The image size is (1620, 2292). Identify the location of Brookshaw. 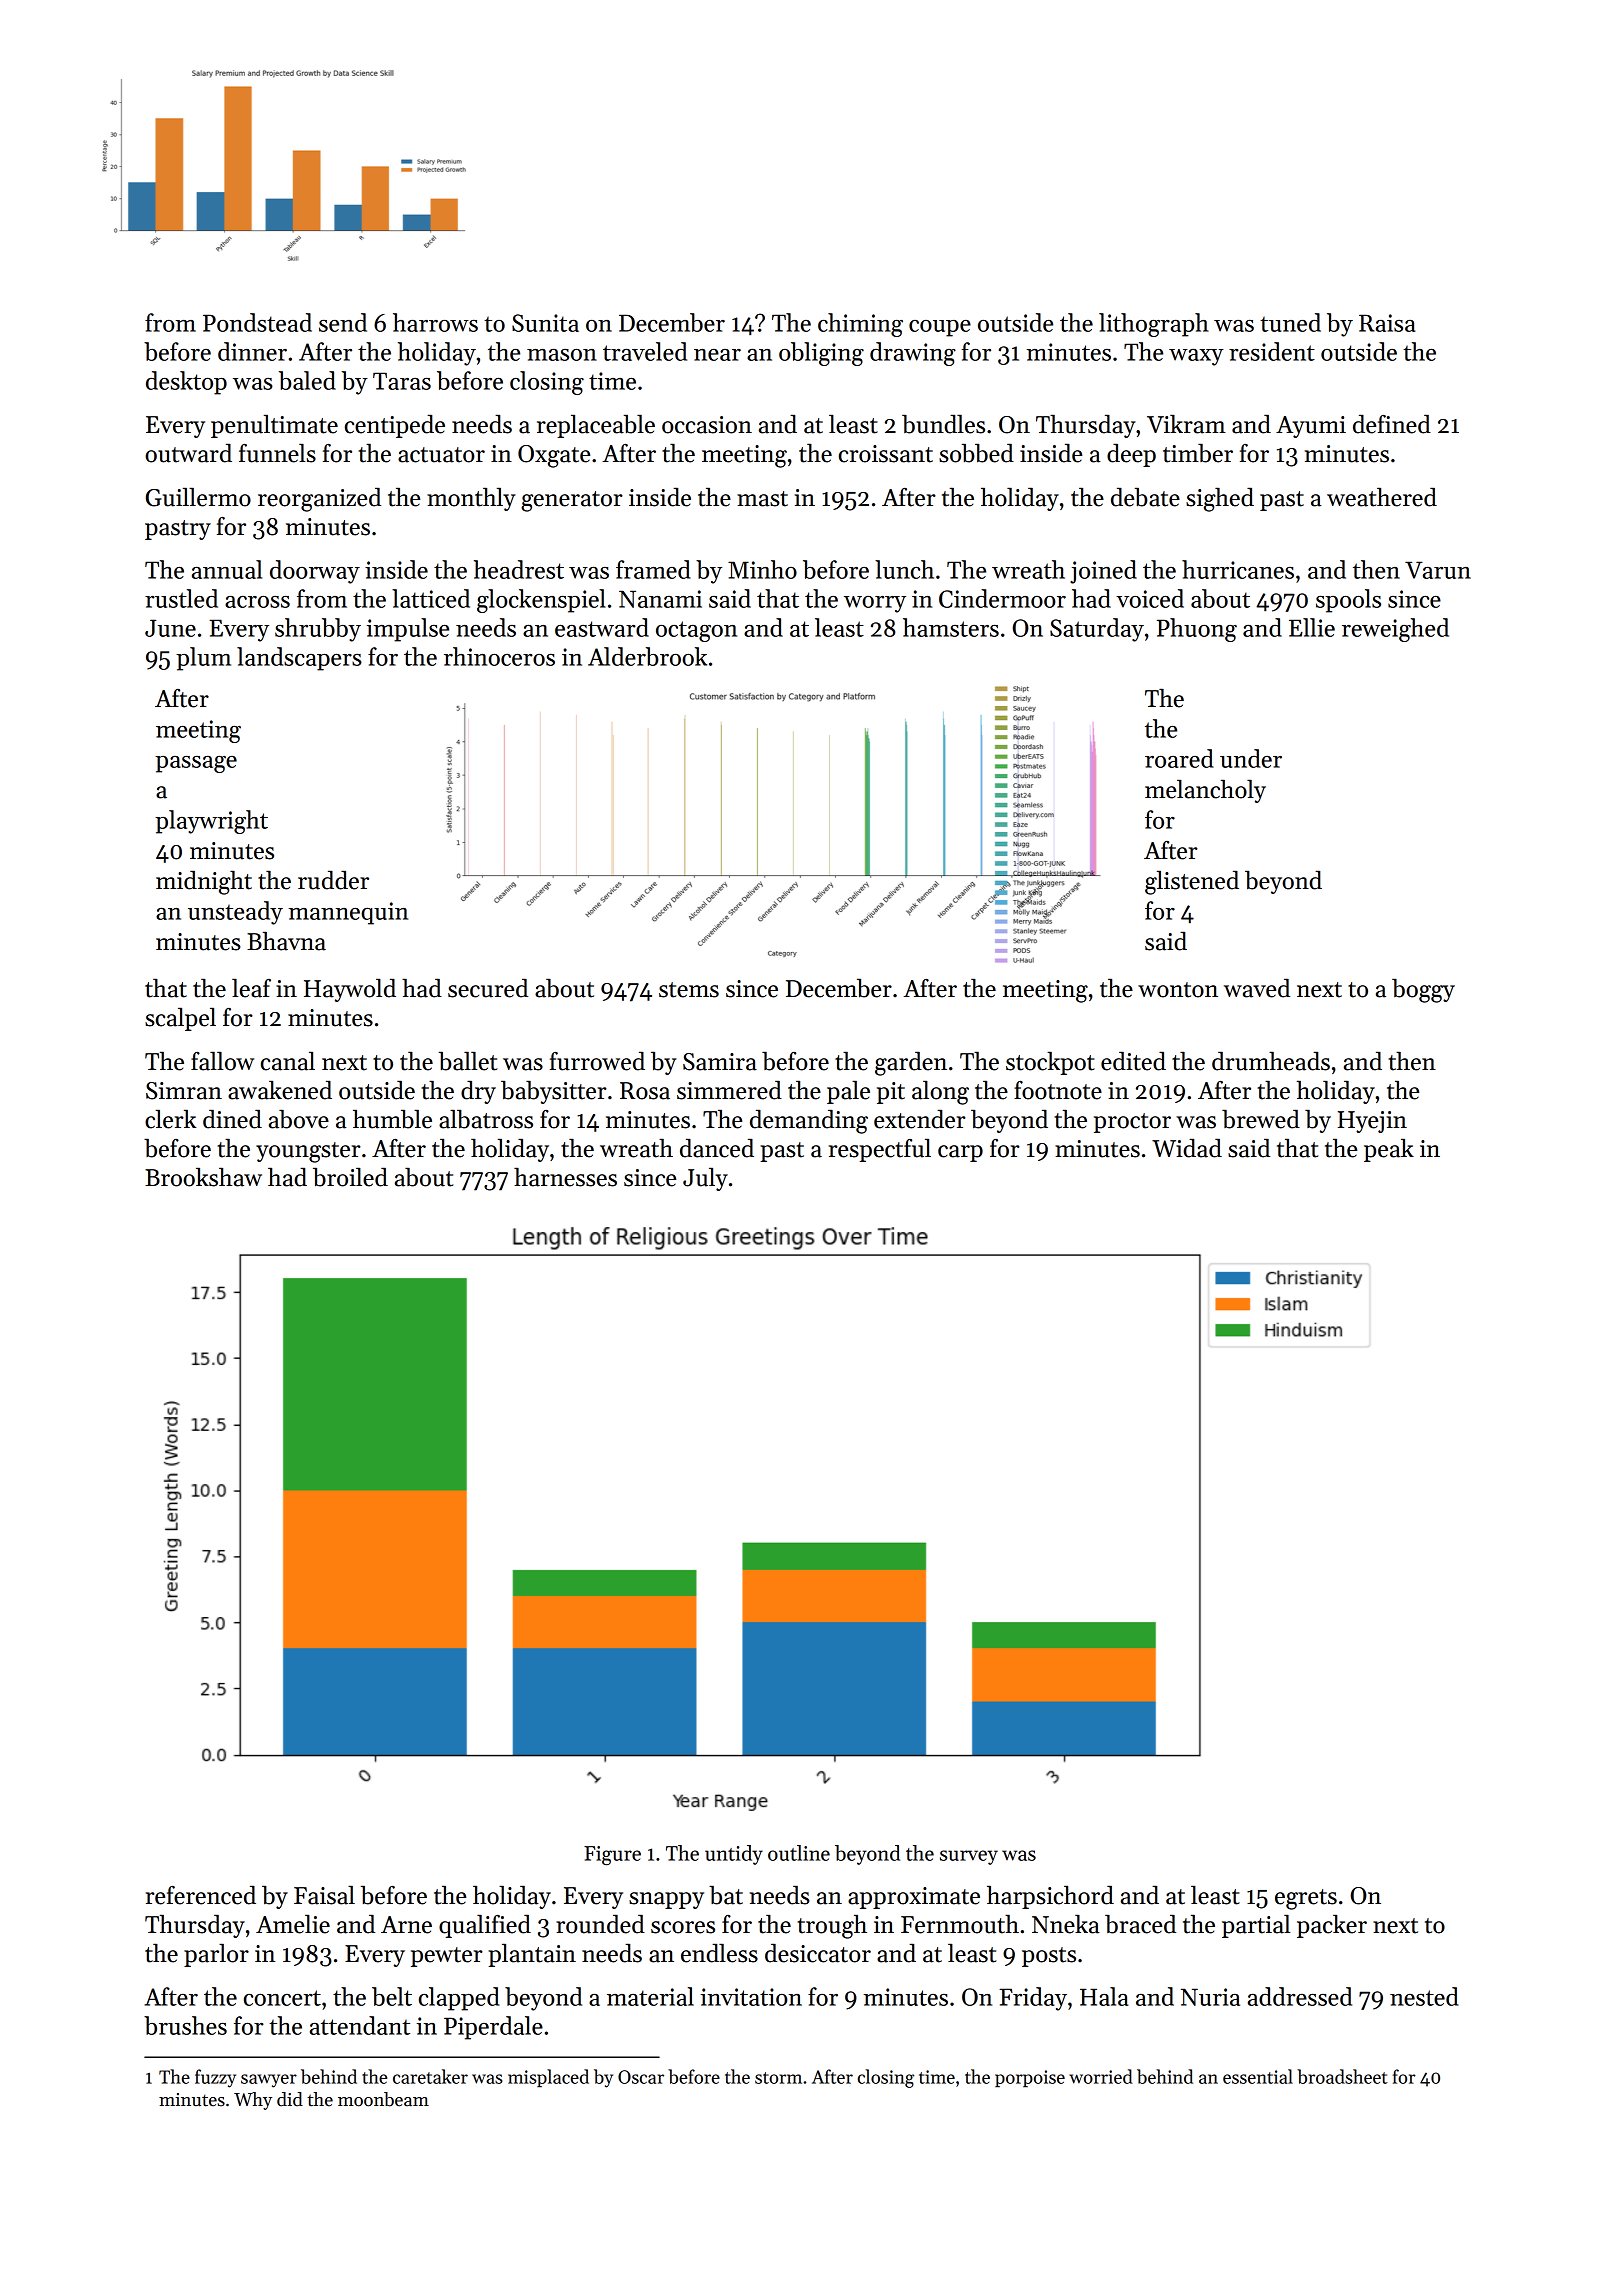
(203, 1177).
